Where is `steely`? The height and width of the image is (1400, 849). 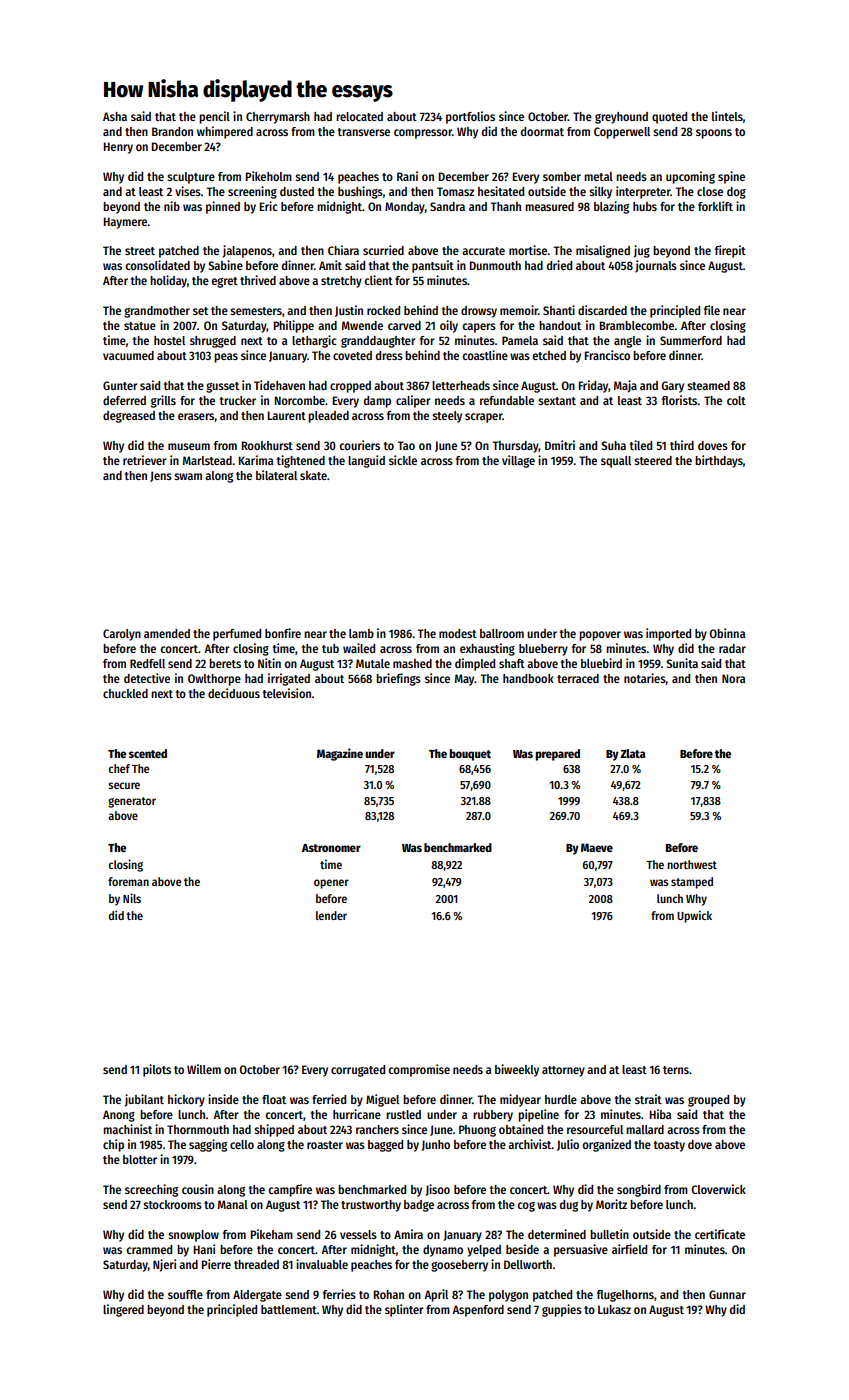
steely is located at coordinates (447, 417).
